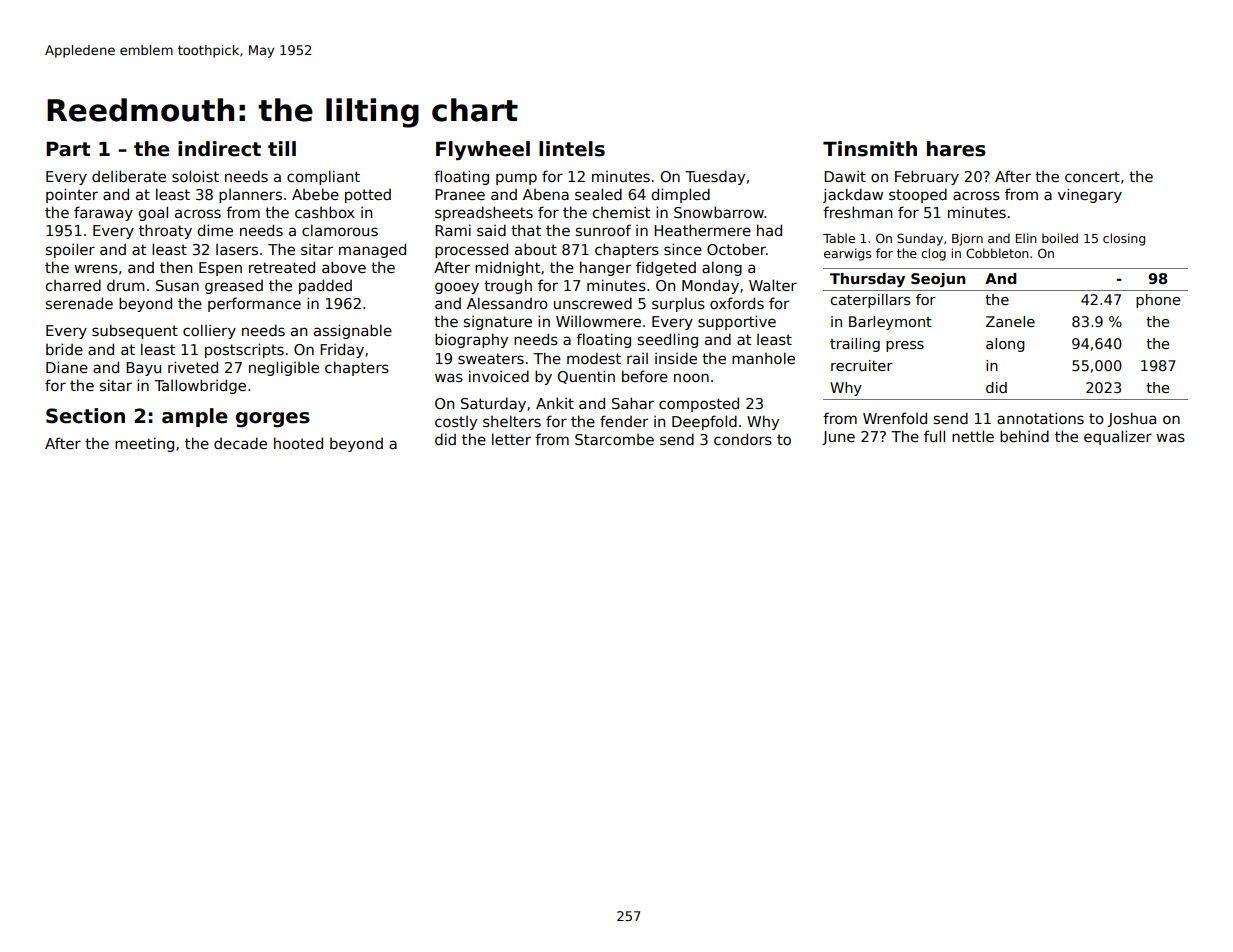 This page has width=1233, height=952. Describe the element at coordinates (997, 253) in the page. I see `Cobbleton` at that location.
